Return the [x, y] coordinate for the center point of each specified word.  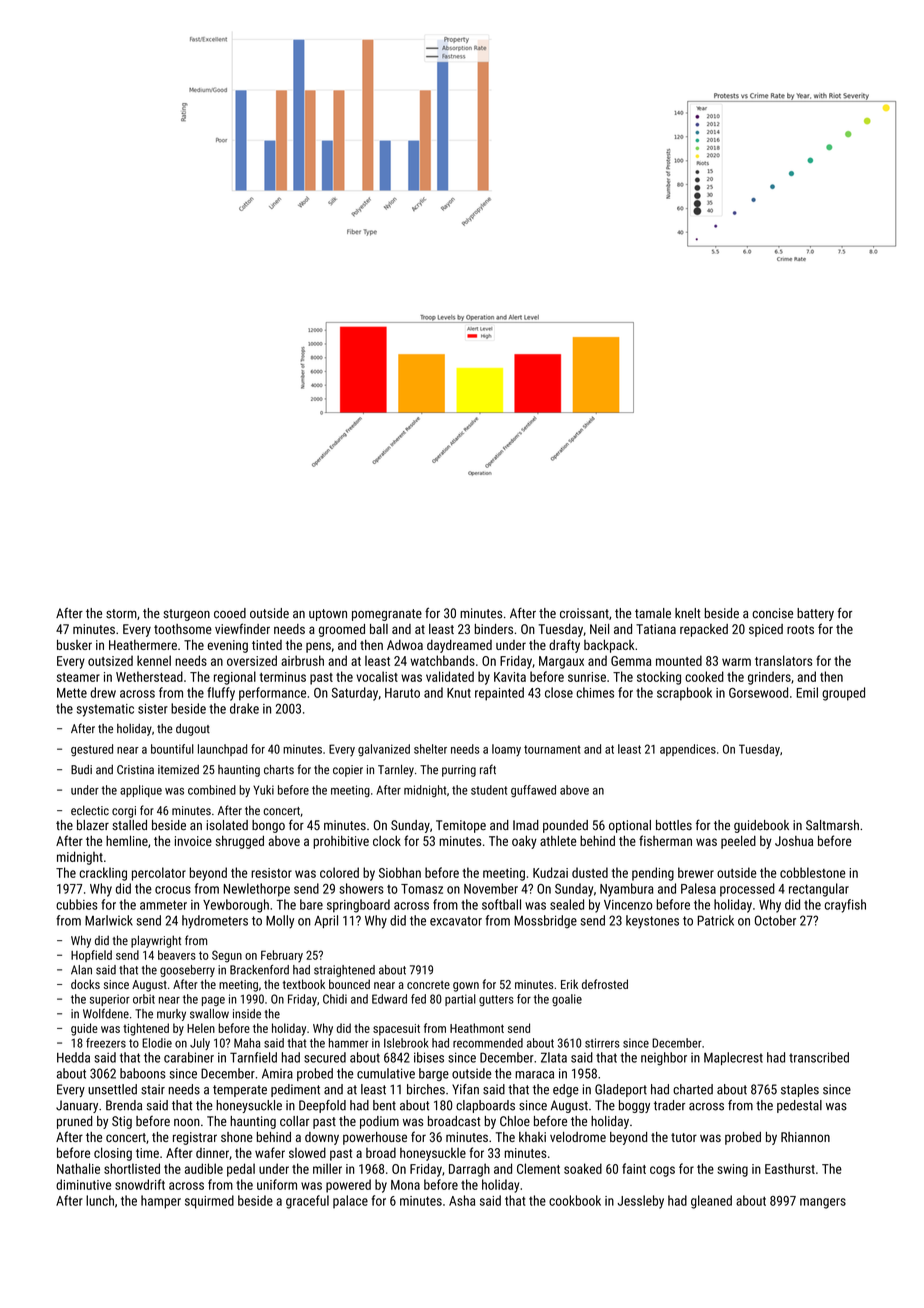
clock [387, 841]
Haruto [402, 693]
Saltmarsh [832, 825]
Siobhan [400, 872]
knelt [687, 613]
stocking [659, 678]
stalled [129, 825]
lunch [100, 1200]
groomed [342, 630]
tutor [684, 1137]
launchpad [222, 750]
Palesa [698, 888]
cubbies [77, 904]
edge [566, 1090]
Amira [277, 1073]
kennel [154, 660]
